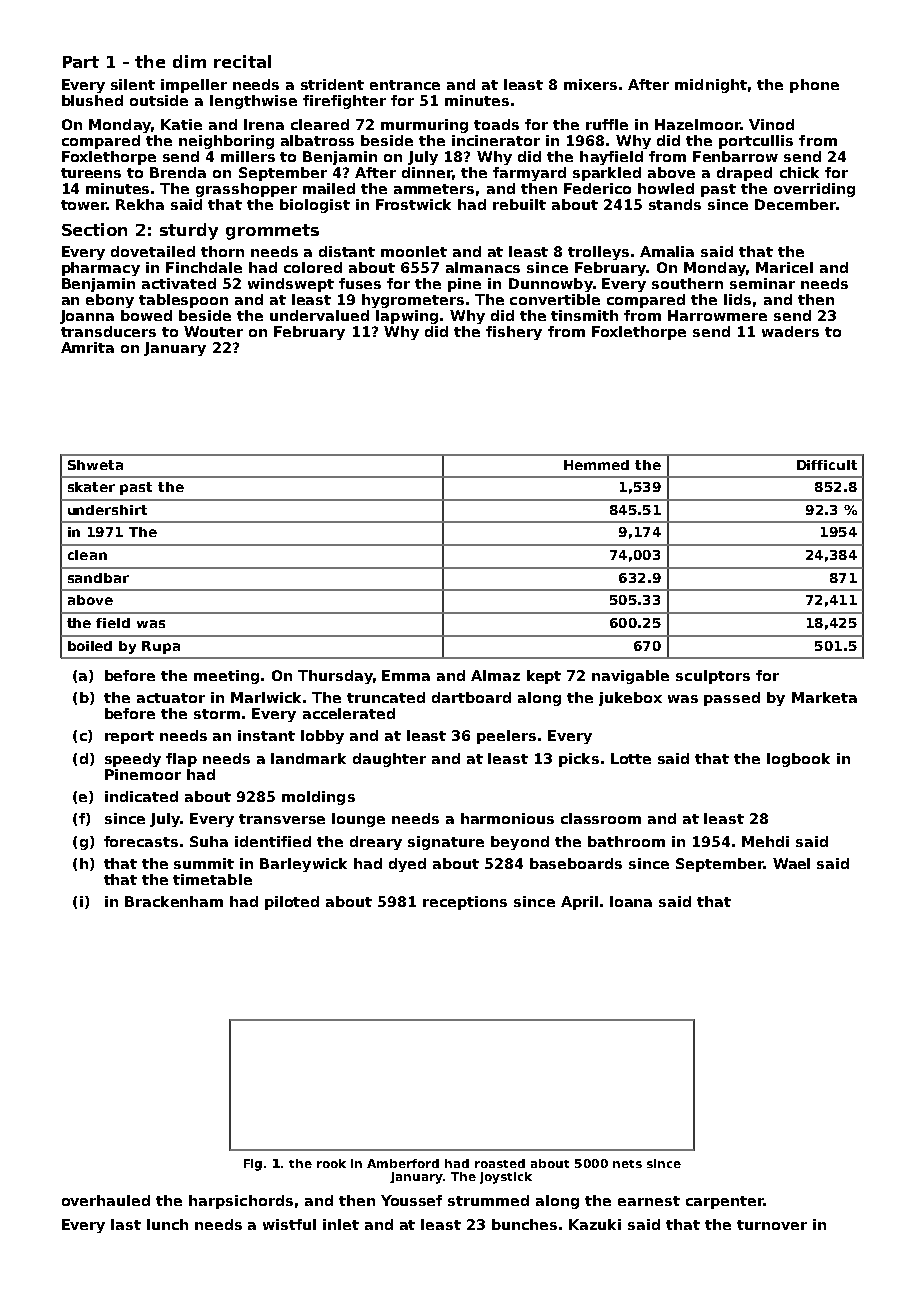 The width and height of the screenshot is (924, 1308). What do you see at coordinates (81, 62) in the screenshot?
I see `Part` at bounding box center [81, 62].
